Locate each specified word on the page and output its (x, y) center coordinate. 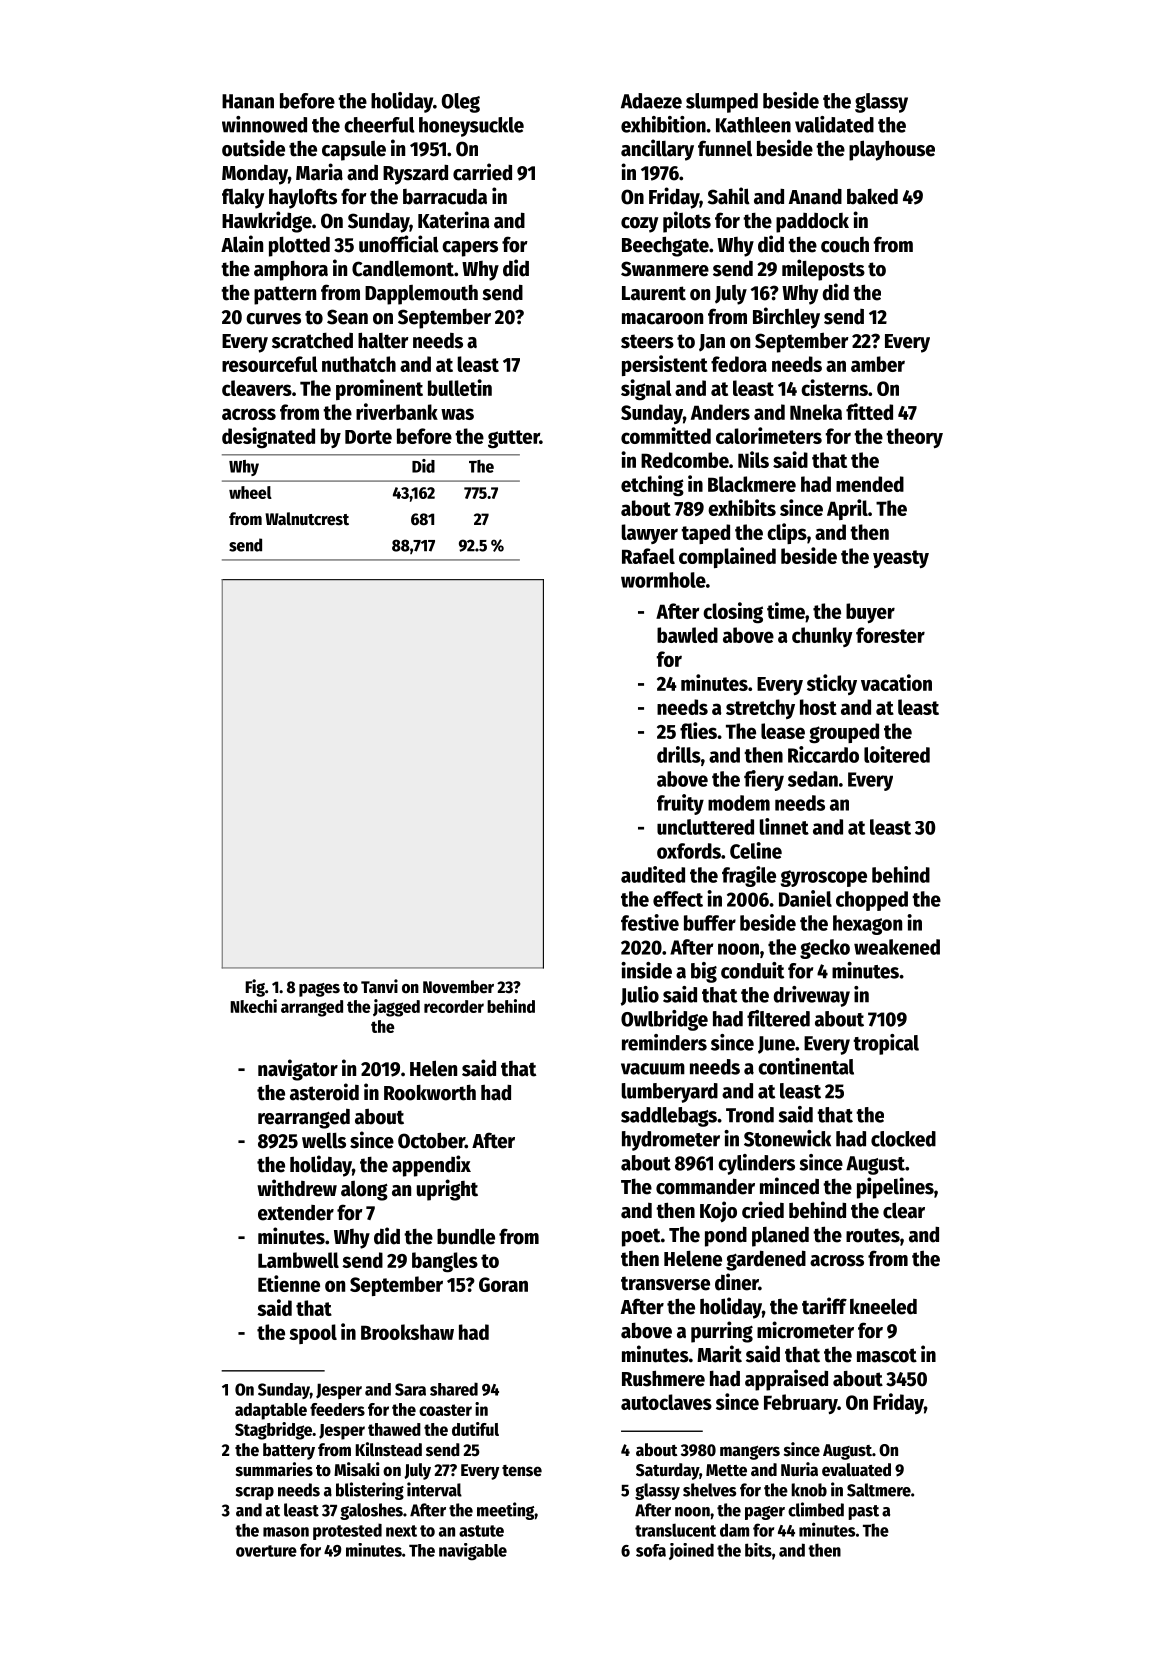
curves (273, 319)
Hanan (248, 101)
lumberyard (670, 1093)
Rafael (648, 556)
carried (482, 172)
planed (780, 1237)
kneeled (883, 1306)
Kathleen (753, 125)
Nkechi (253, 1006)
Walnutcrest (307, 519)
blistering (370, 1491)
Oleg (461, 103)
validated (834, 124)
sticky (832, 684)
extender (296, 1213)
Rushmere (663, 1378)
